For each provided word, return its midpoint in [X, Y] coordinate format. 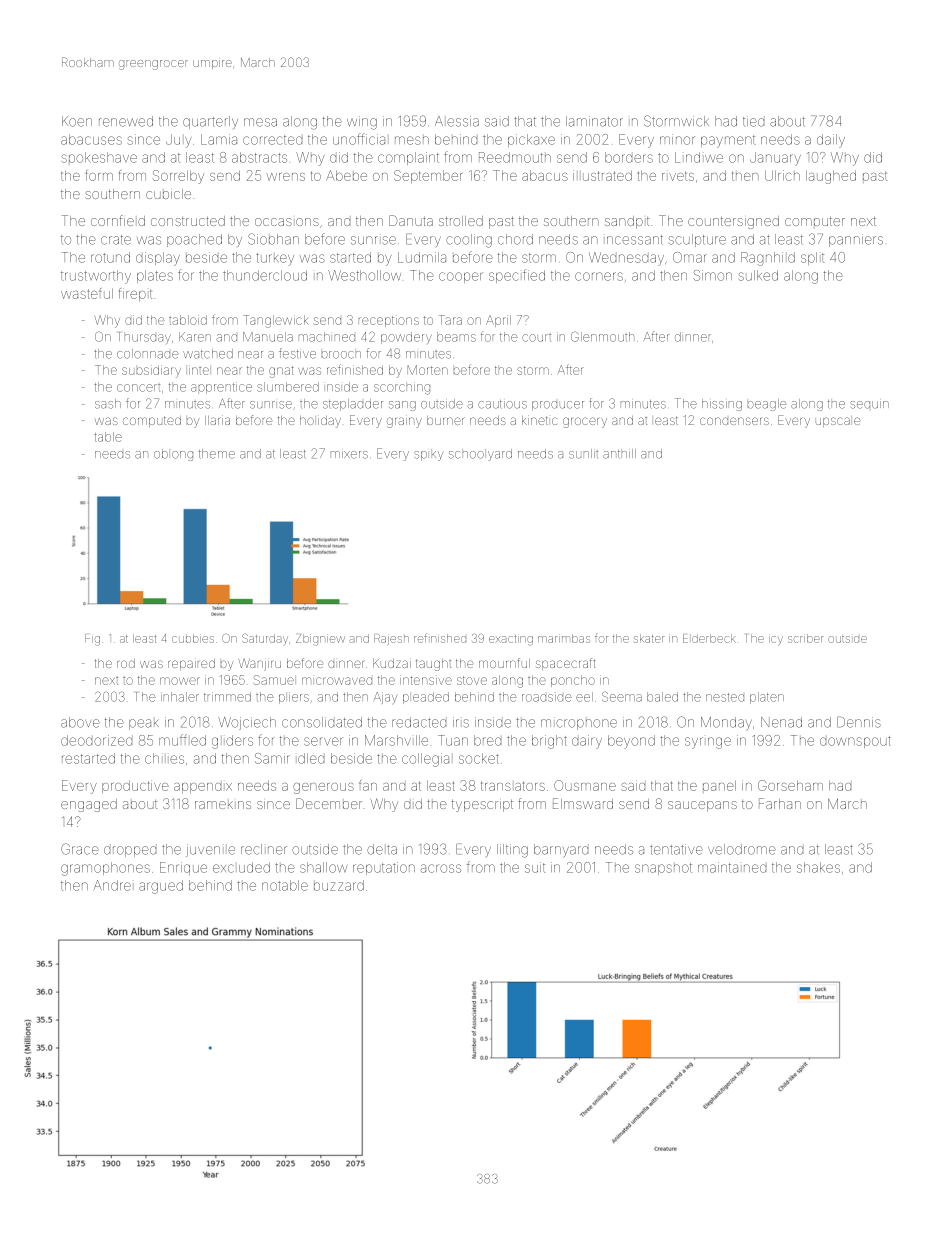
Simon [712, 275]
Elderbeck [709, 638]
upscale [838, 422]
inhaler [180, 697]
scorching [402, 388]
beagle [767, 405]
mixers [349, 455]
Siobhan [273, 239]
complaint [408, 158]
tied [753, 121]
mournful [504, 663]
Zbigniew [320, 640]
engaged [89, 805]
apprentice [221, 388]
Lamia [219, 139]
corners [599, 276]
